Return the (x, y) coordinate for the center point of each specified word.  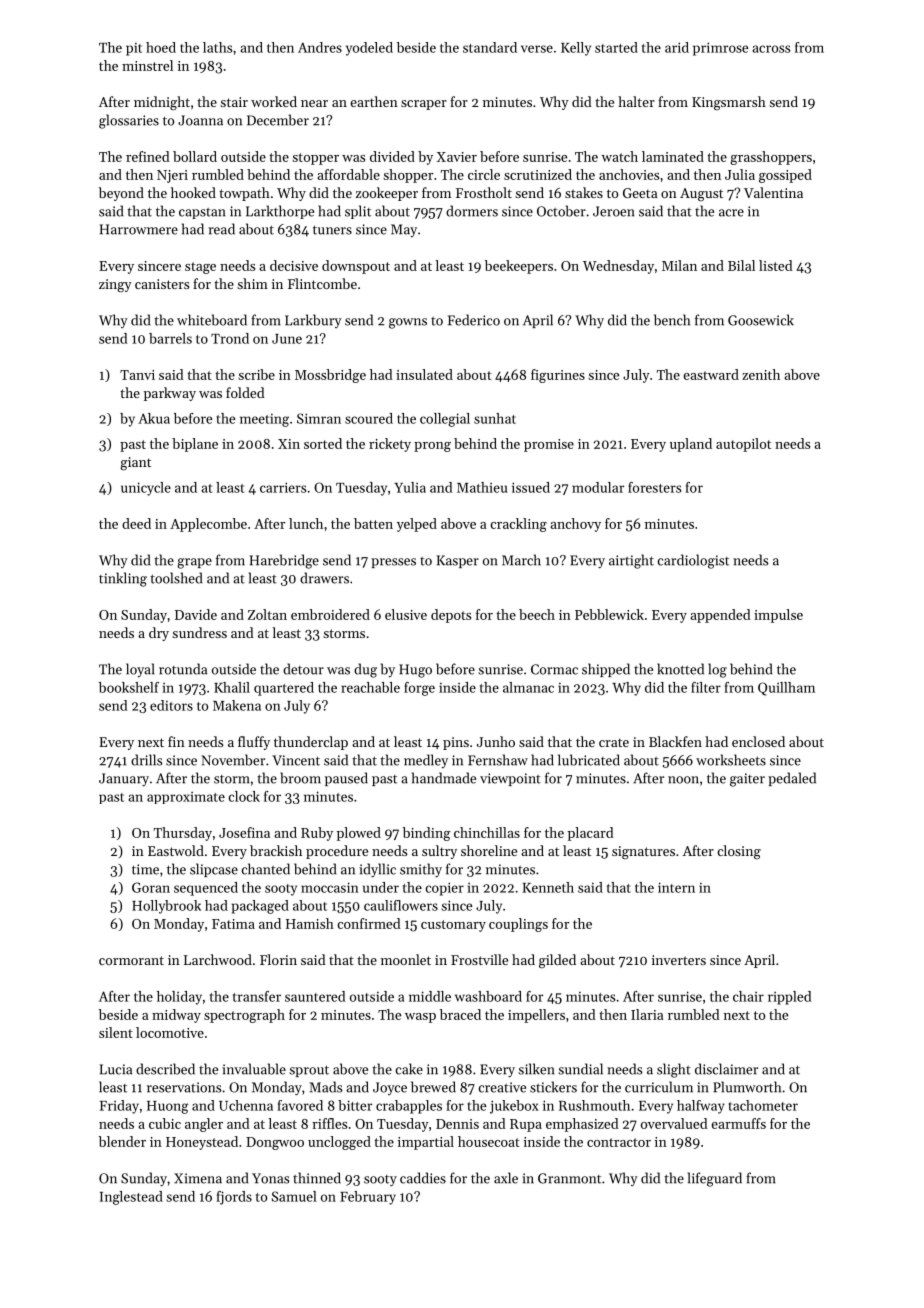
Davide (196, 614)
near (314, 103)
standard (490, 47)
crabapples (409, 1107)
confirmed (369, 923)
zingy (115, 286)
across (771, 49)
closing (739, 852)
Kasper (458, 561)
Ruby (317, 834)
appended (720, 616)
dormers (472, 211)
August (701, 194)
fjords (234, 1198)
